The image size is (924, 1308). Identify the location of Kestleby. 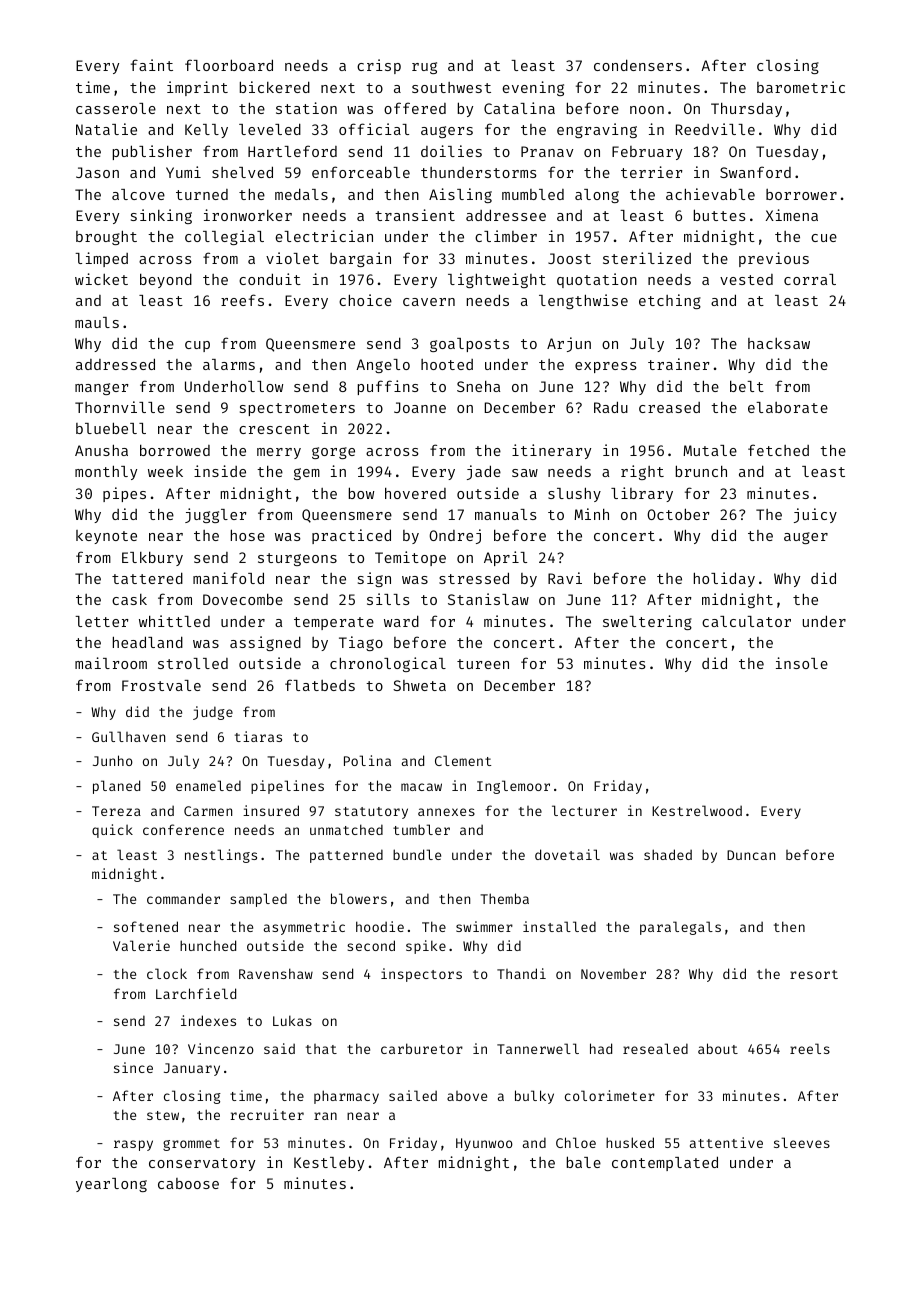
(329, 1163).
